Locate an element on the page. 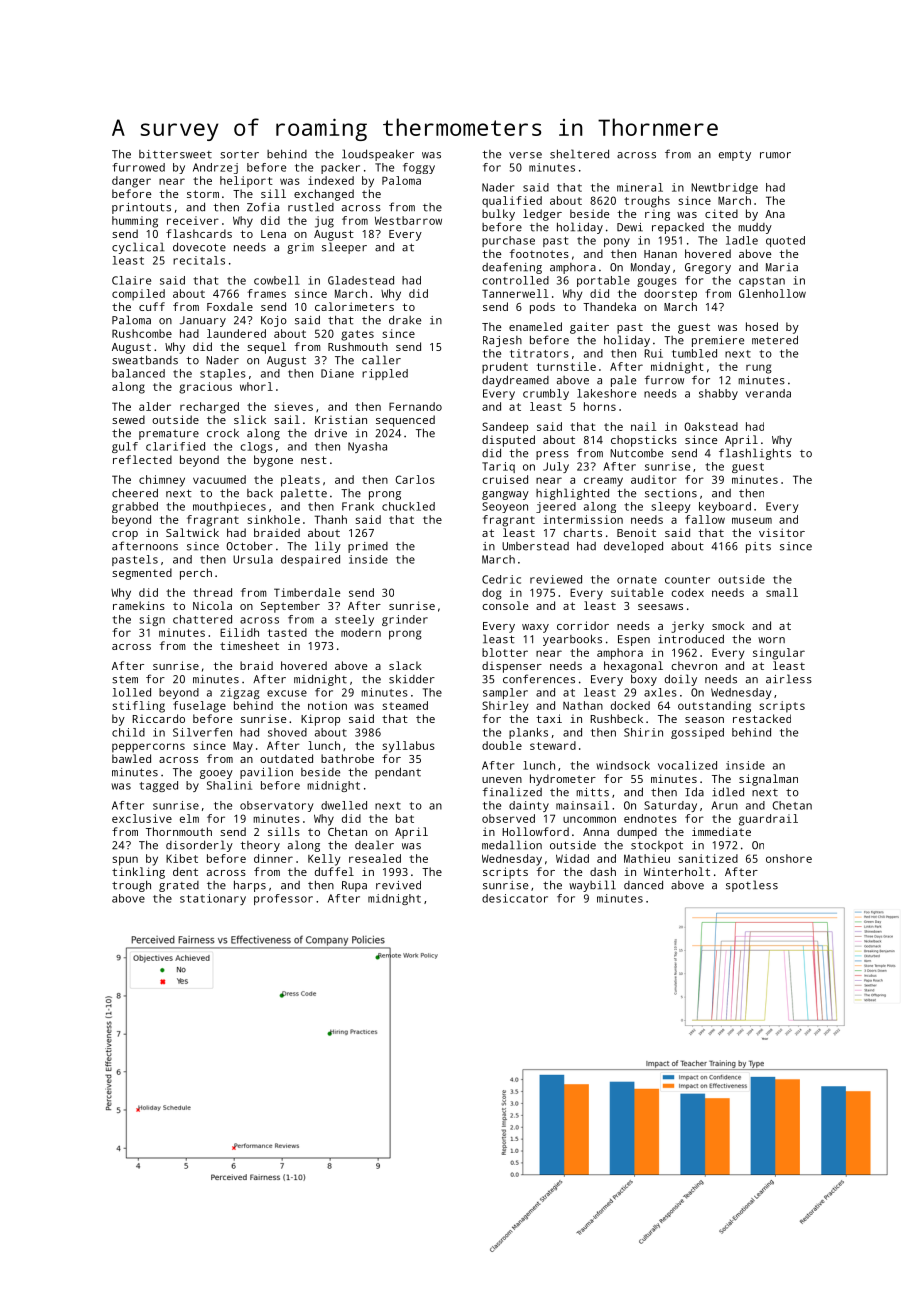  Shalini is located at coordinates (229, 785).
